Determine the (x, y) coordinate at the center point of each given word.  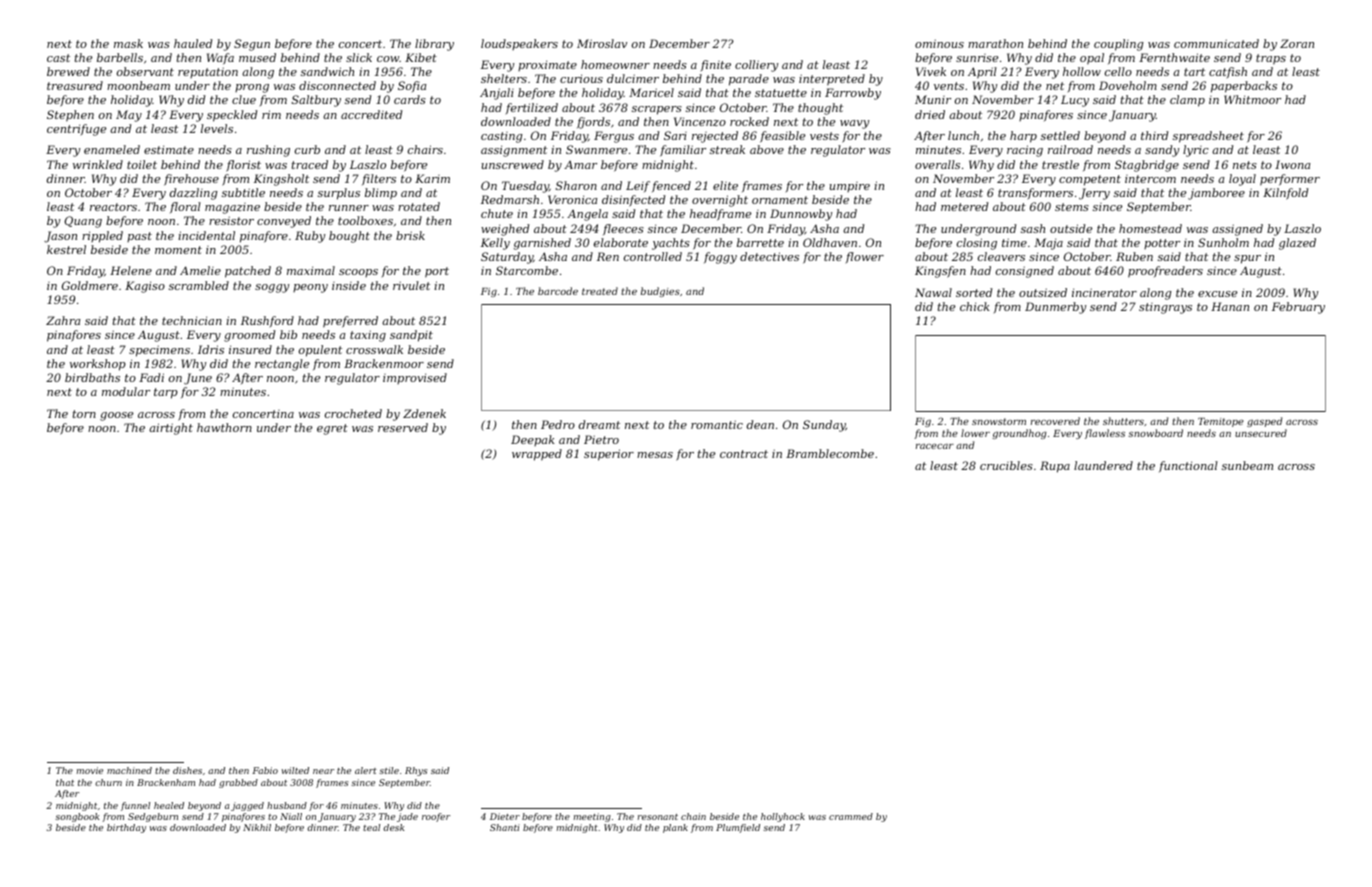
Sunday (824, 426)
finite (716, 65)
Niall (291, 816)
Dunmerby (1055, 308)
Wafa (220, 59)
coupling (1119, 45)
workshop (98, 365)
